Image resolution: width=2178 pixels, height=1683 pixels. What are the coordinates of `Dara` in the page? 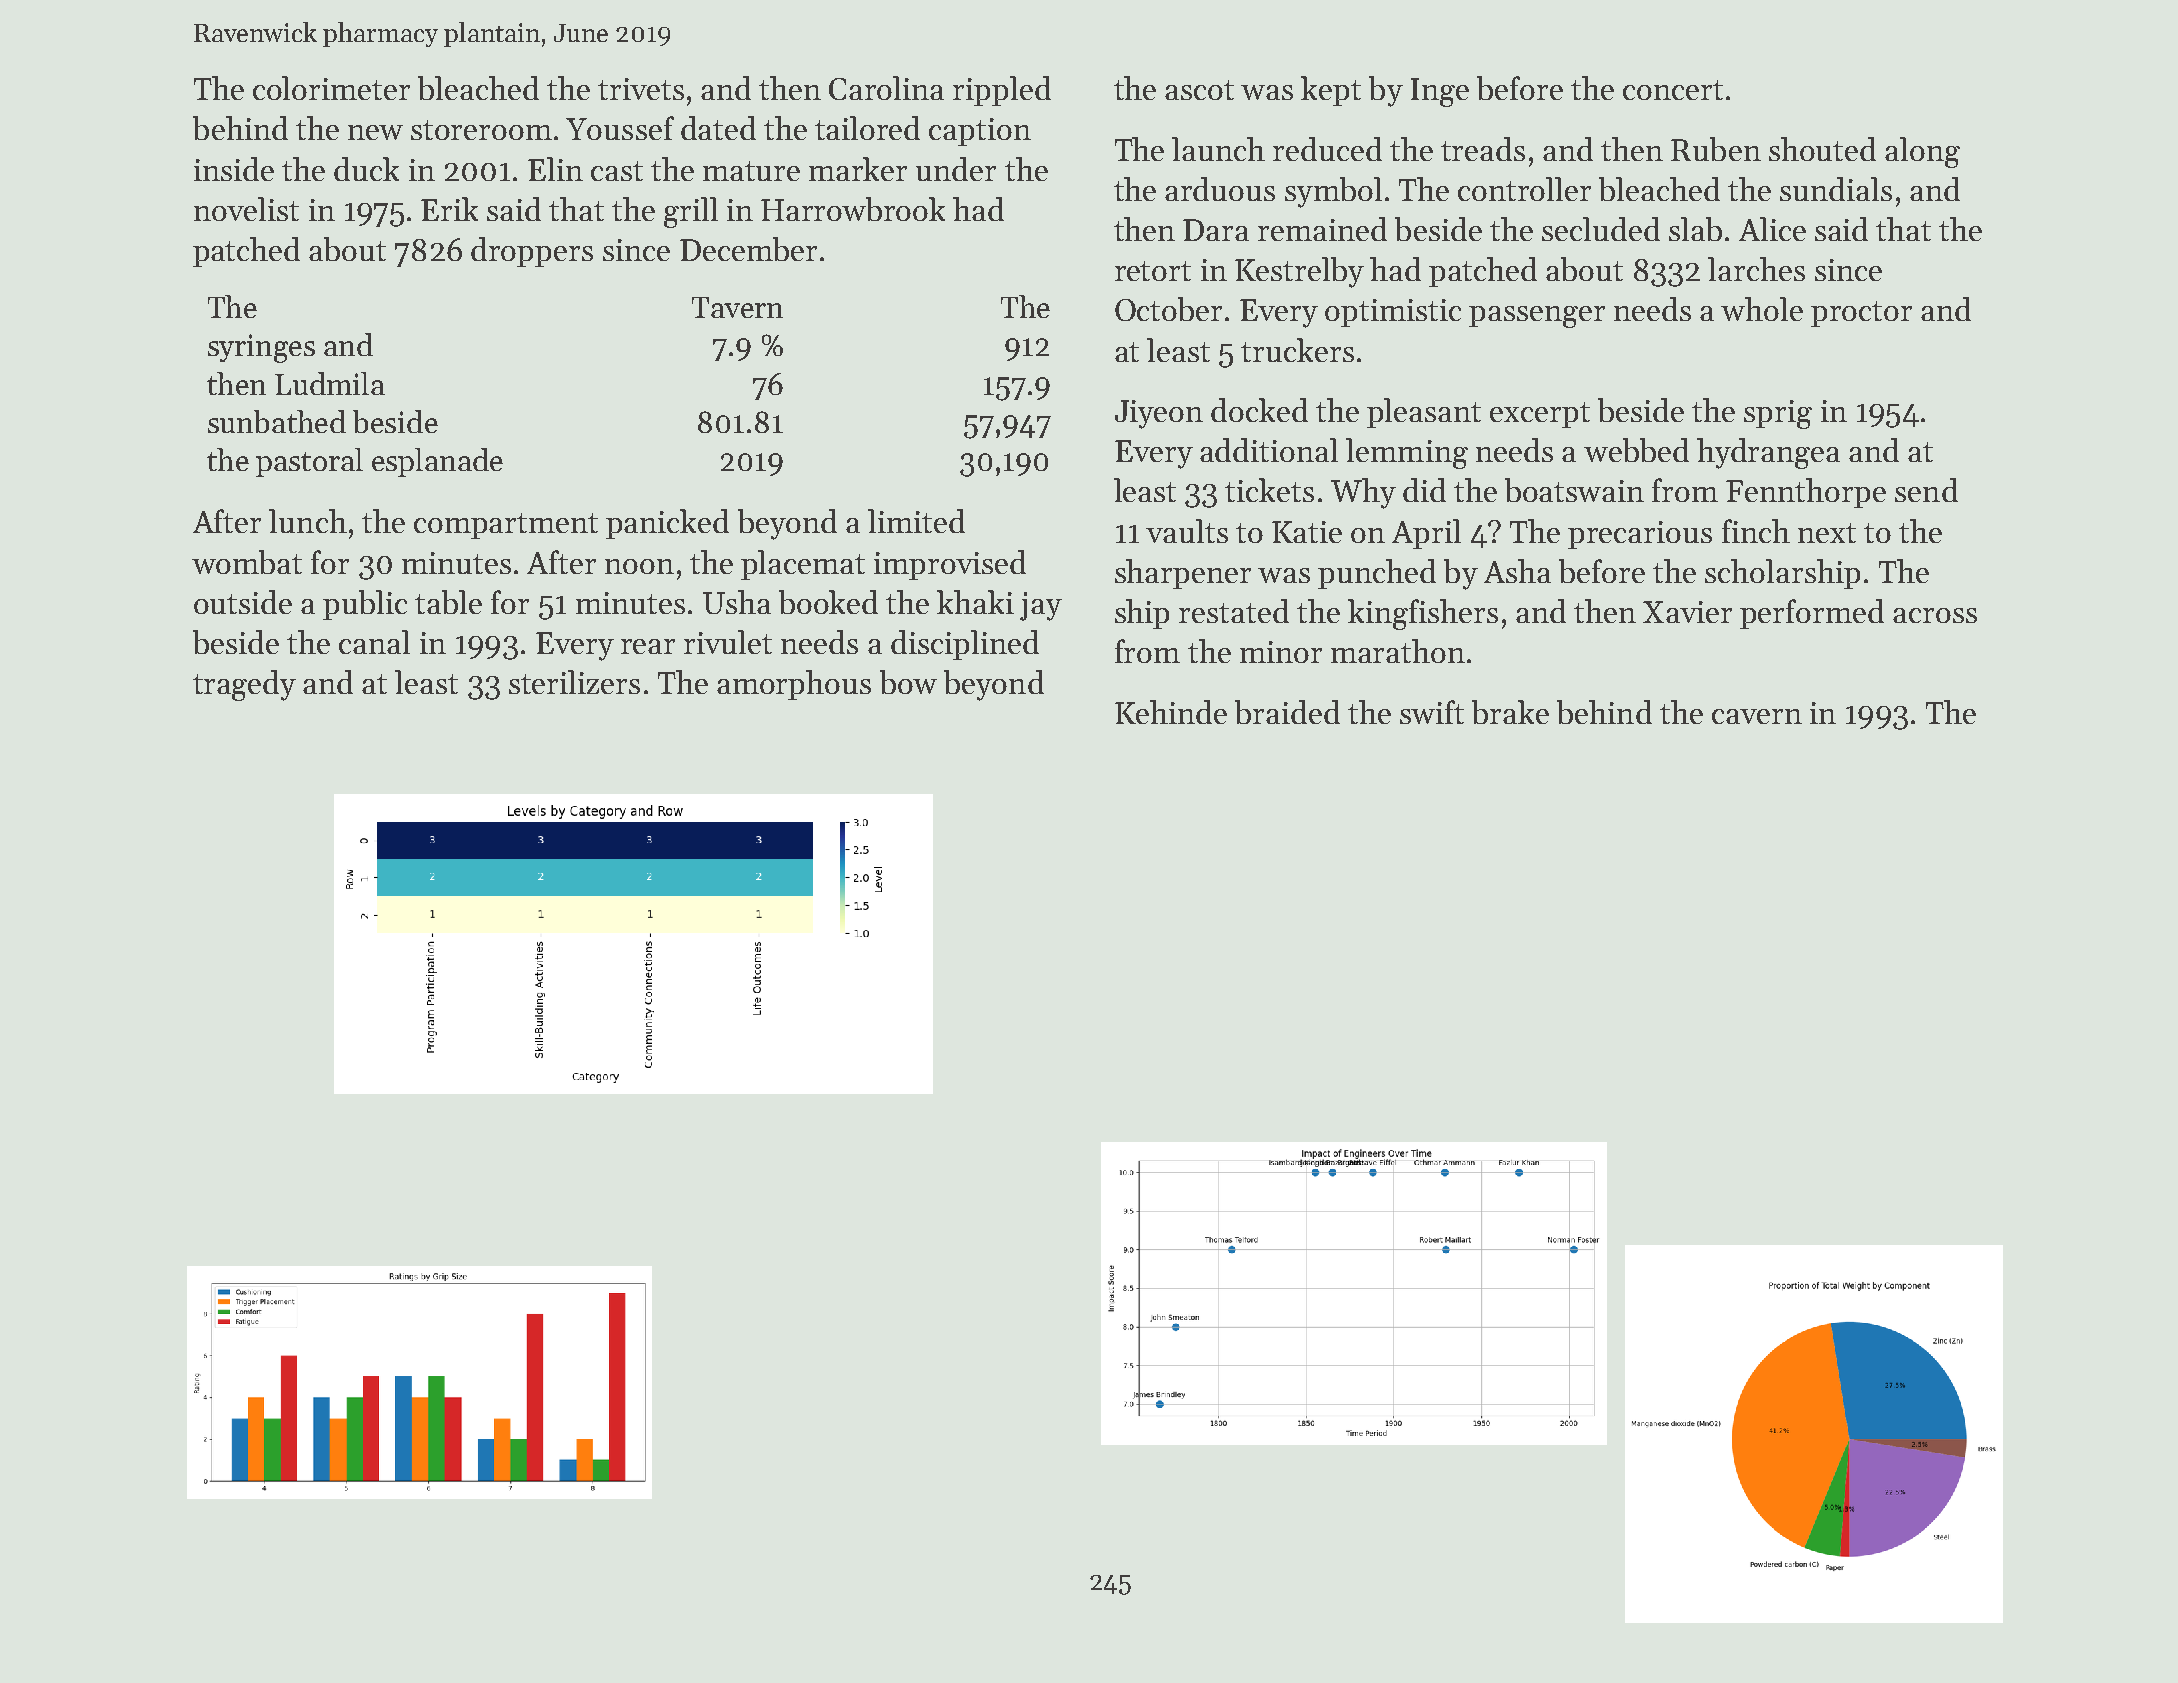 It's located at (1216, 230).
